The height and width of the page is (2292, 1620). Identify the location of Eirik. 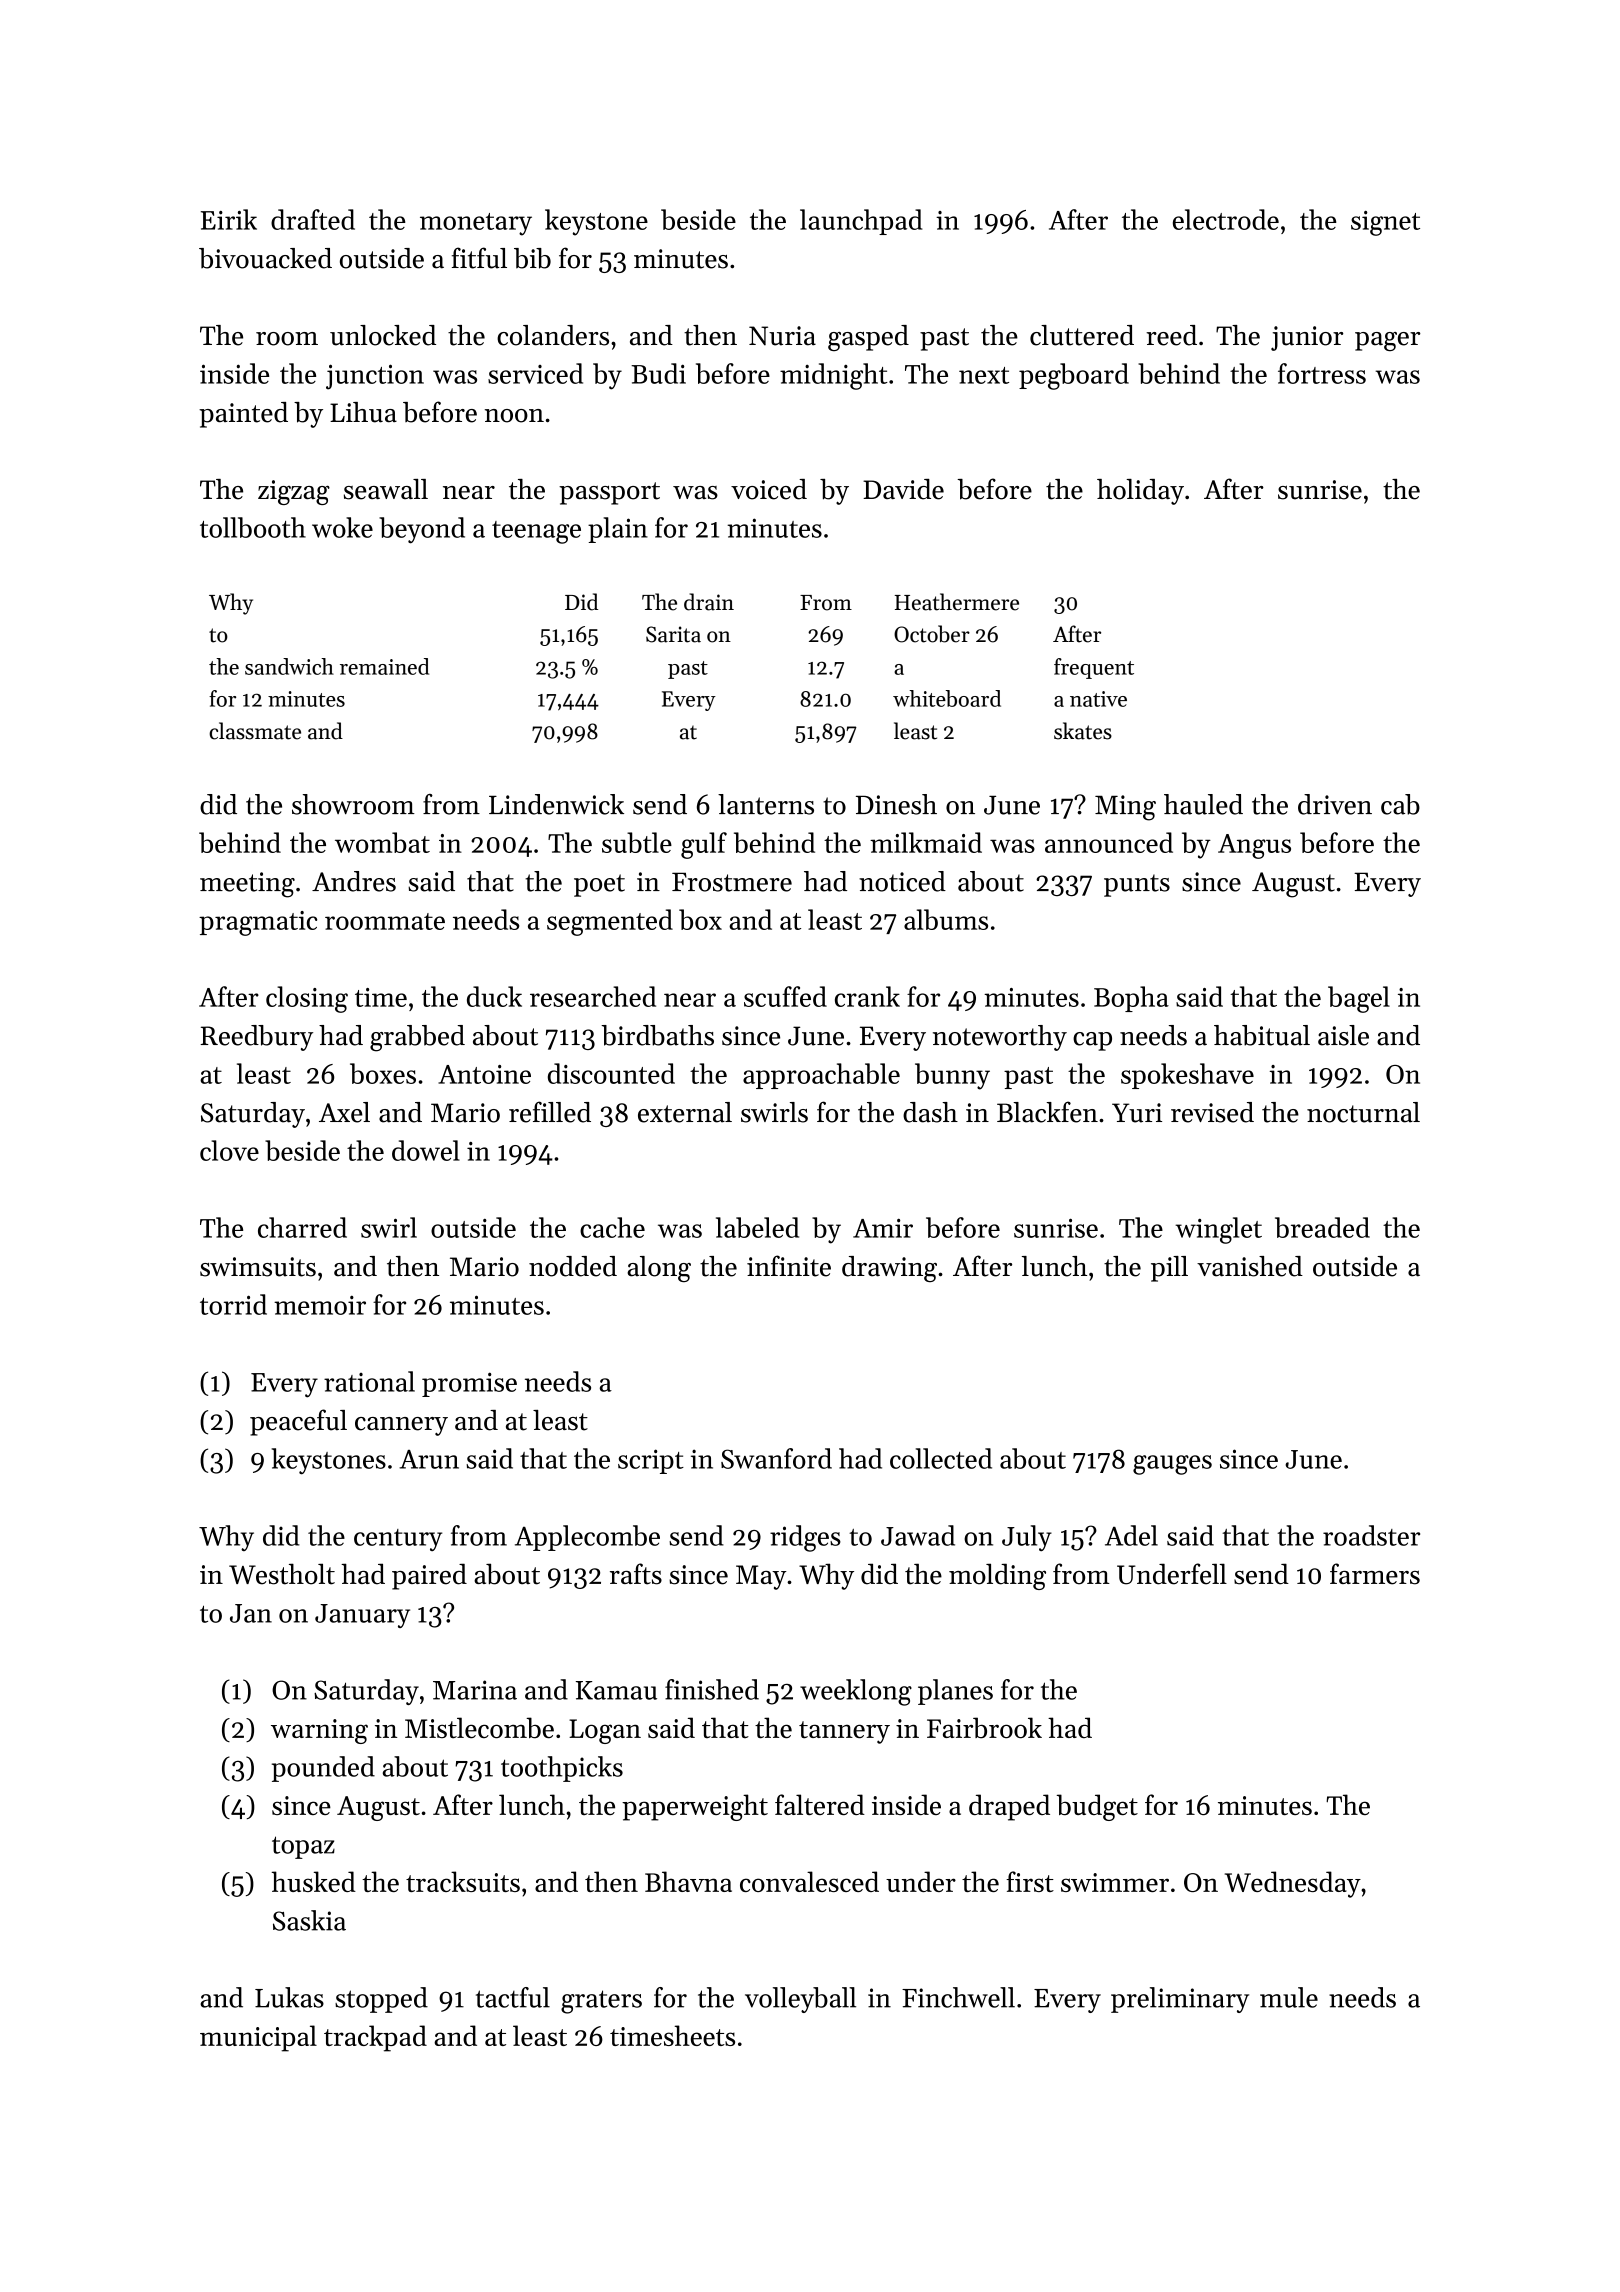
(229, 219).
